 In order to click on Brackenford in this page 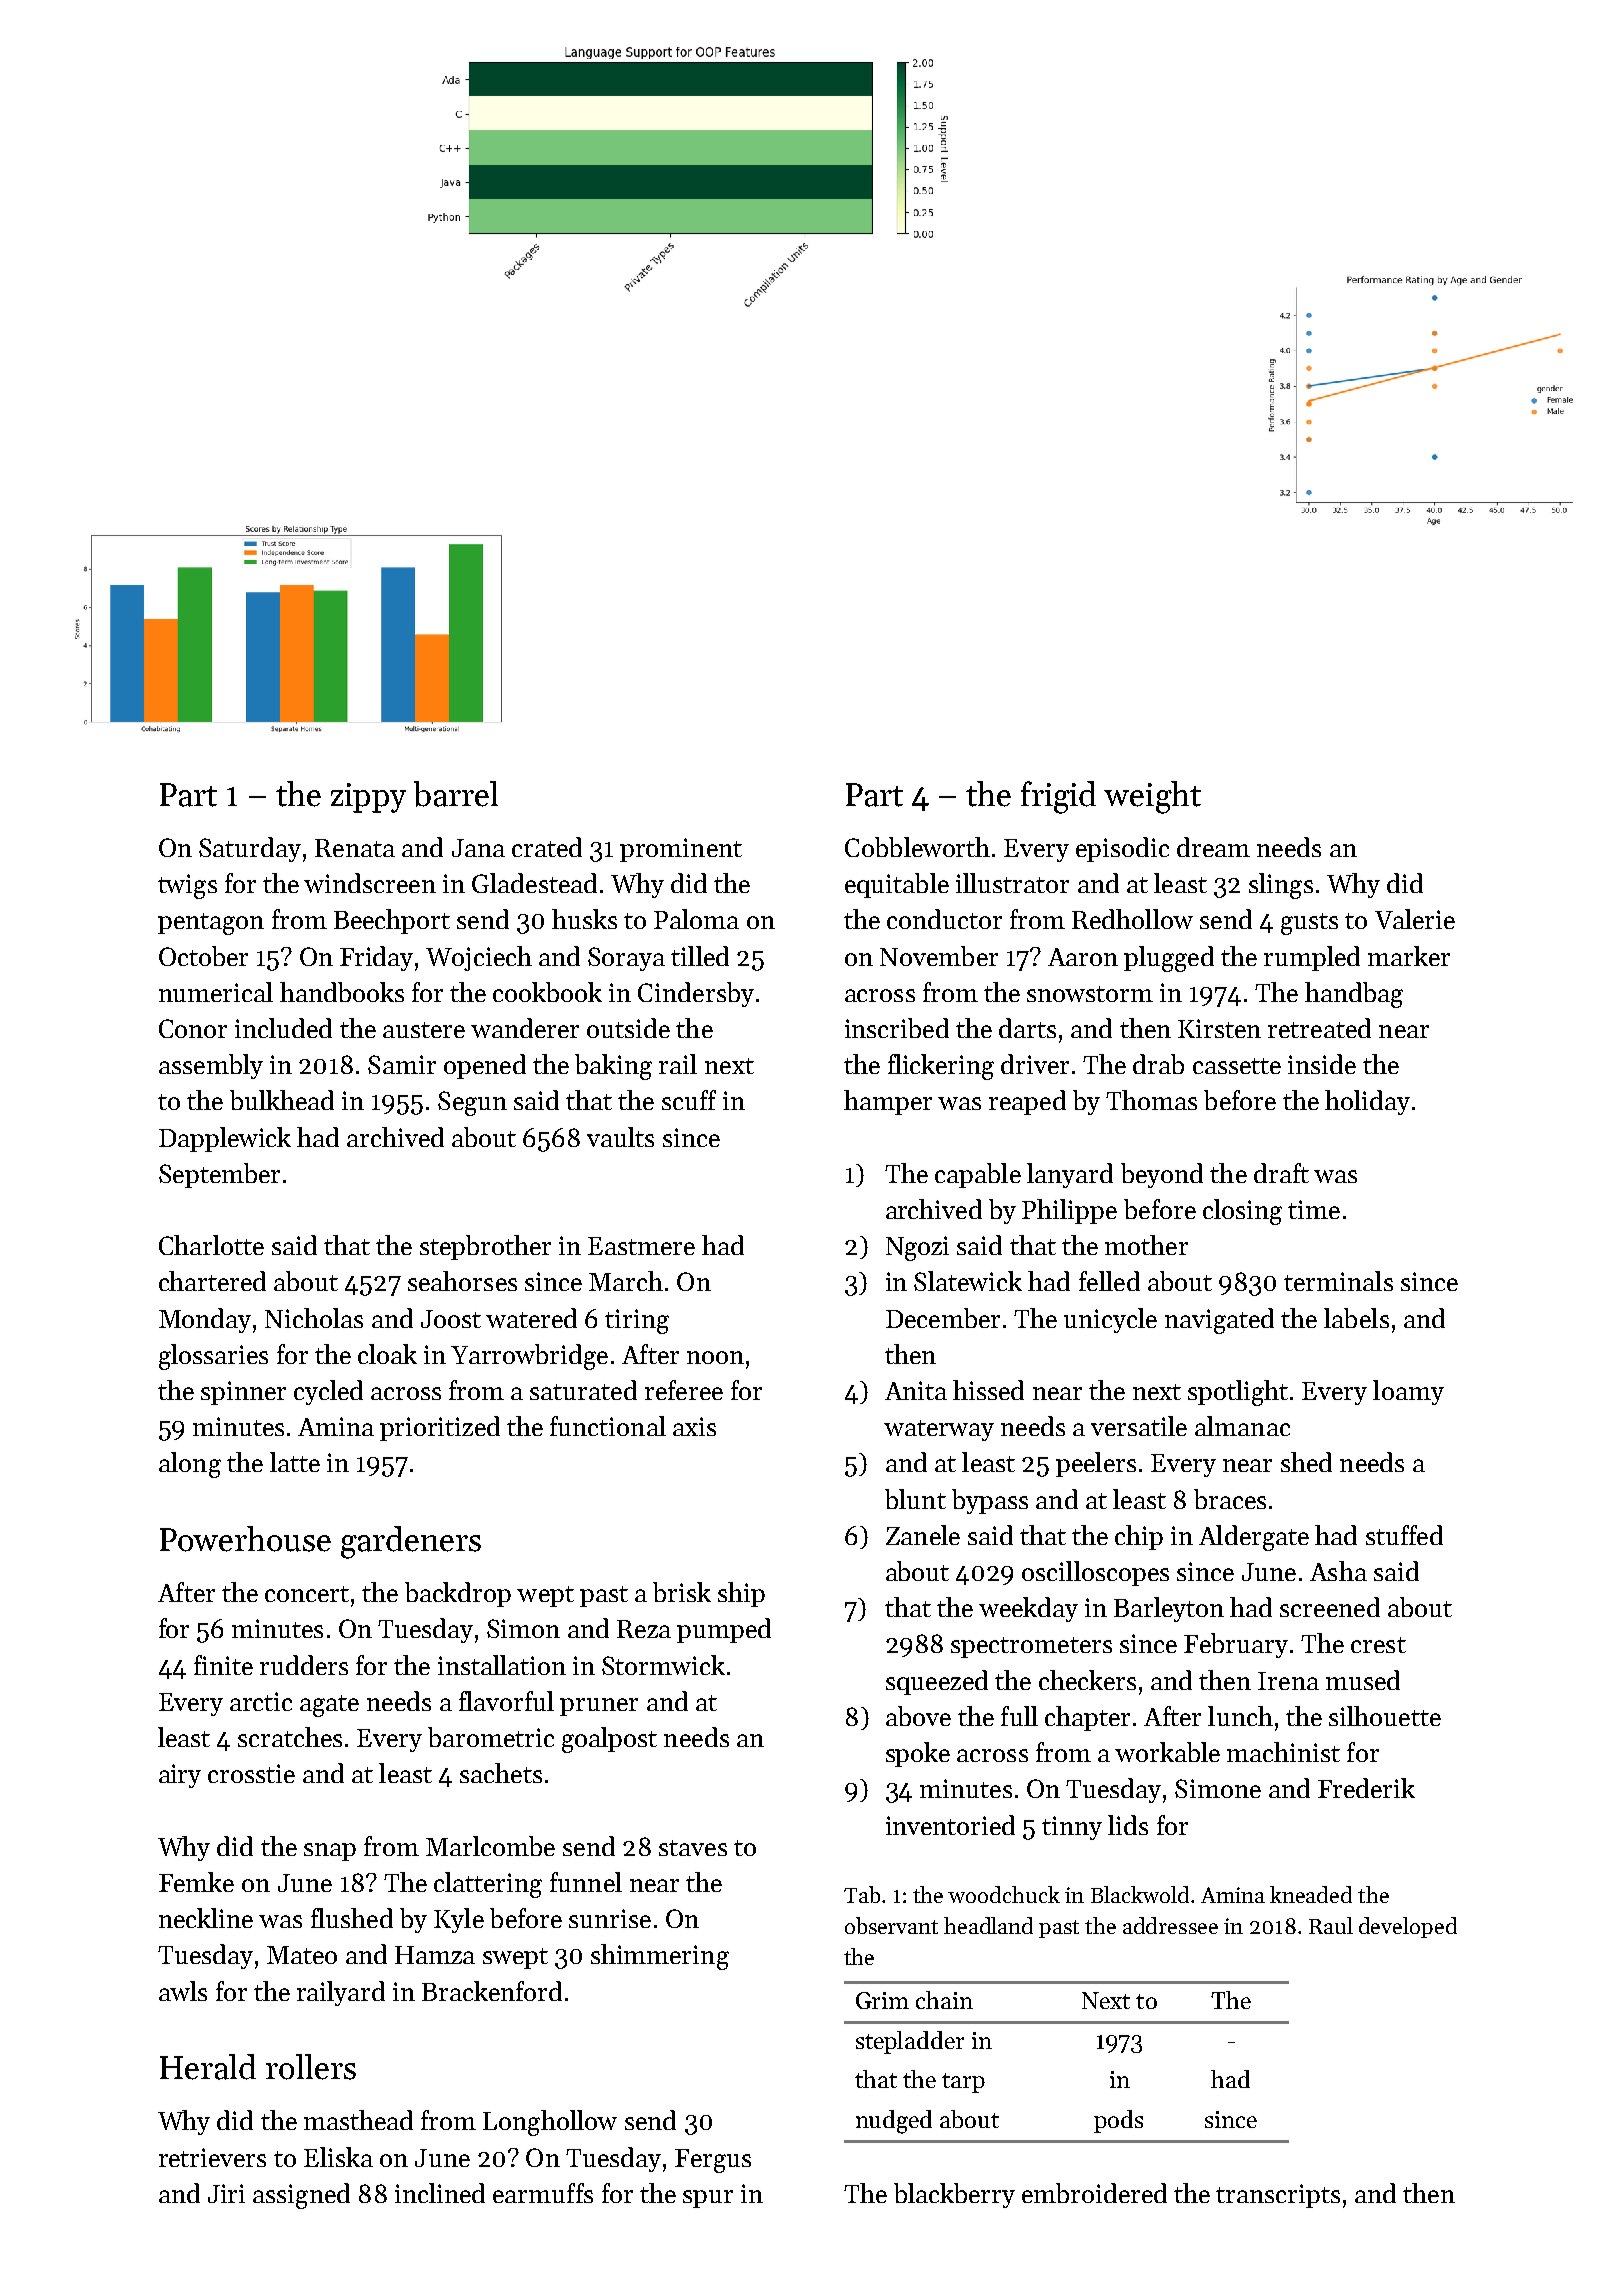, I will do `click(492, 1991)`.
